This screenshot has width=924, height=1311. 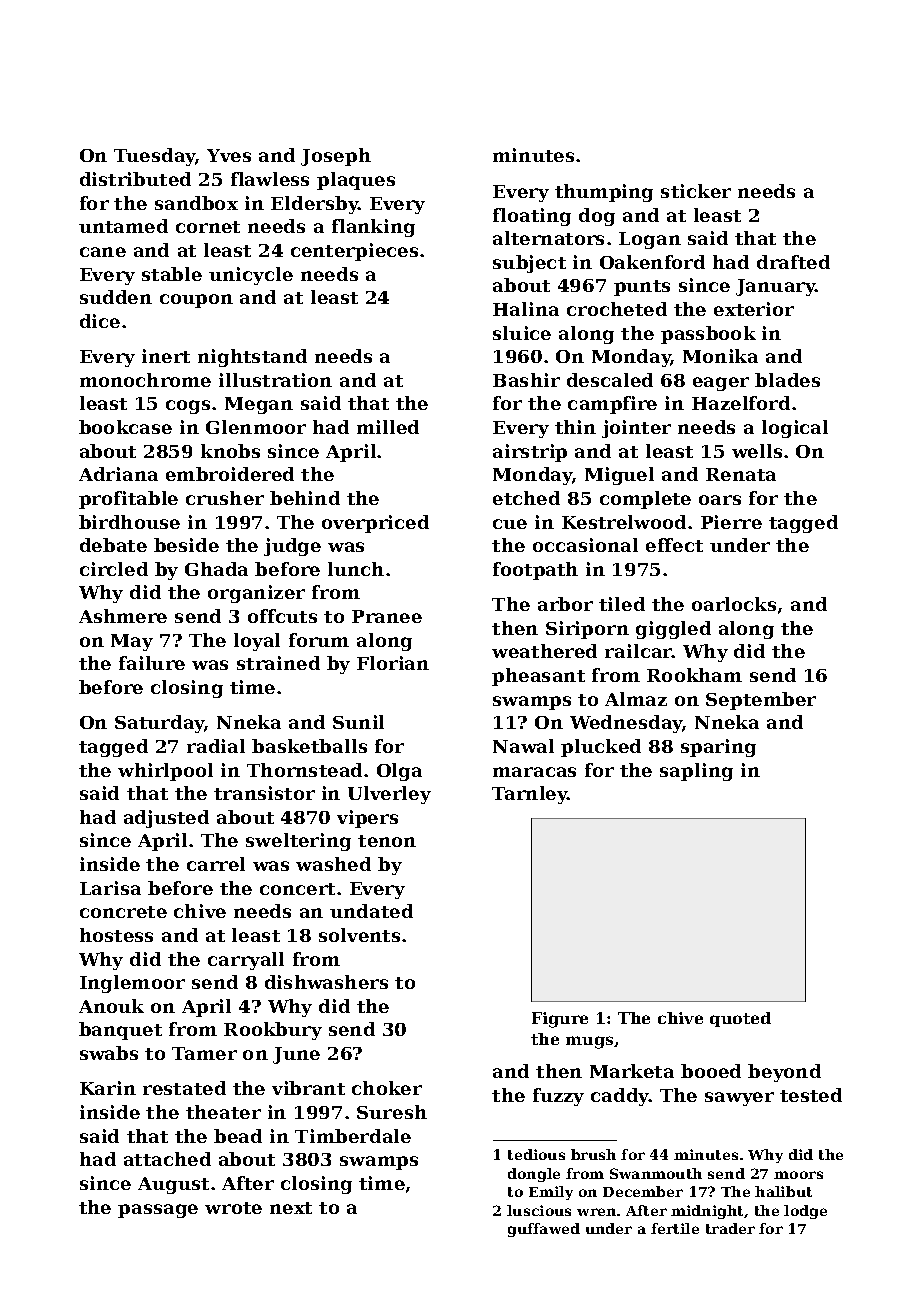 What do you see at coordinates (530, 453) in the screenshot?
I see `airstrip` at bounding box center [530, 453].
